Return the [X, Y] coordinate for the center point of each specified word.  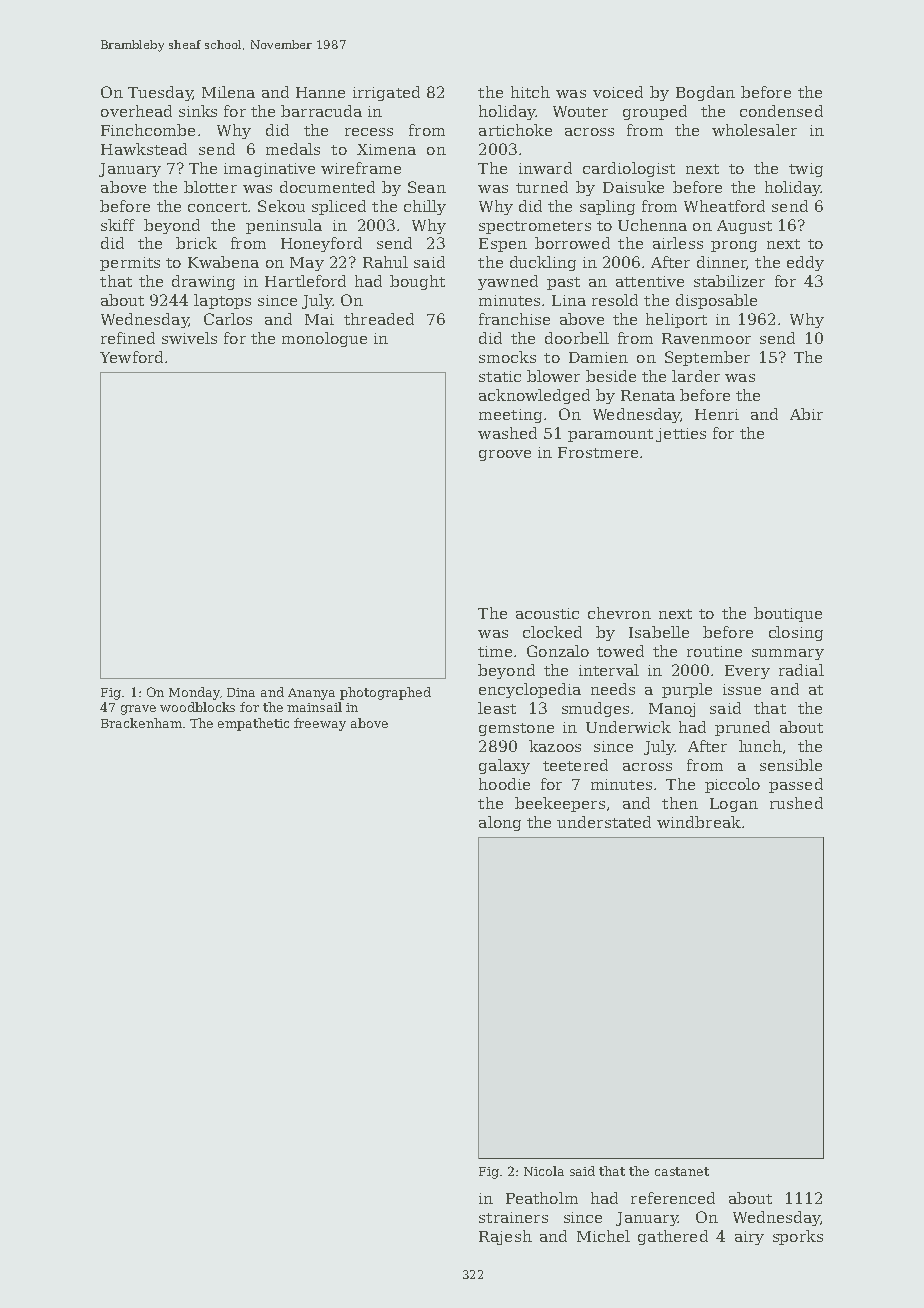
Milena [228, 92]
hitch [530, 92]
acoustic [547, 613]
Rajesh [505, 1237]
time [495, 651]
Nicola [544, 1171]
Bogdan [705, 93]
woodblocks [197, 707]
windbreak [699, 822]
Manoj [672, 710]
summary [788, 654]
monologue [324, 339]
